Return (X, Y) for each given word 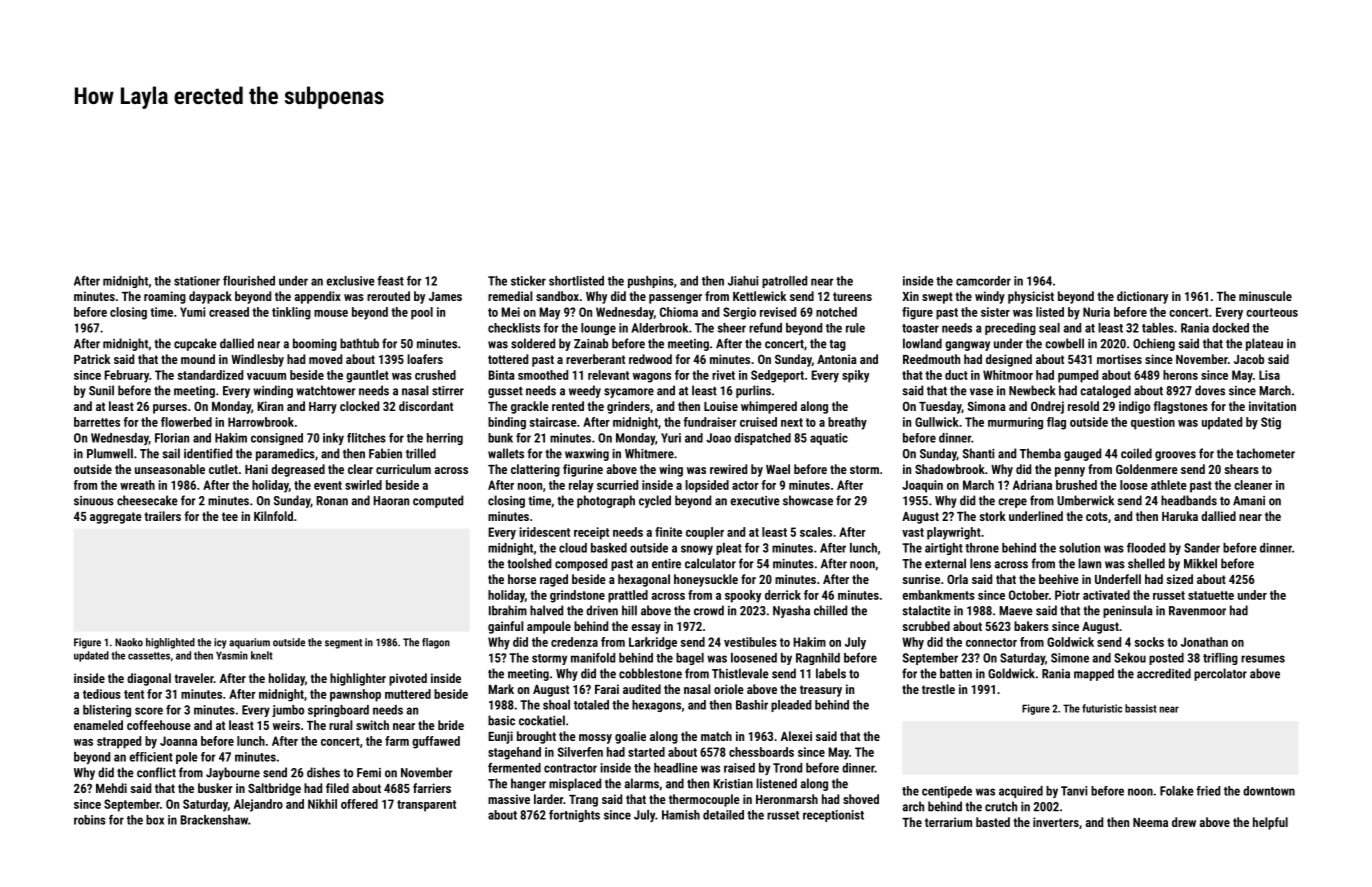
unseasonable (170, 469)
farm (397, 741)
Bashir (752, 705)
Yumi (193, 312)
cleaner (1253, 485)
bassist (1141, 708)
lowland (922, 343)
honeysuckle (706, 580)
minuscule (1265, 296)
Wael (778, 469)
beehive (1059, 579)
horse (522, 579)
